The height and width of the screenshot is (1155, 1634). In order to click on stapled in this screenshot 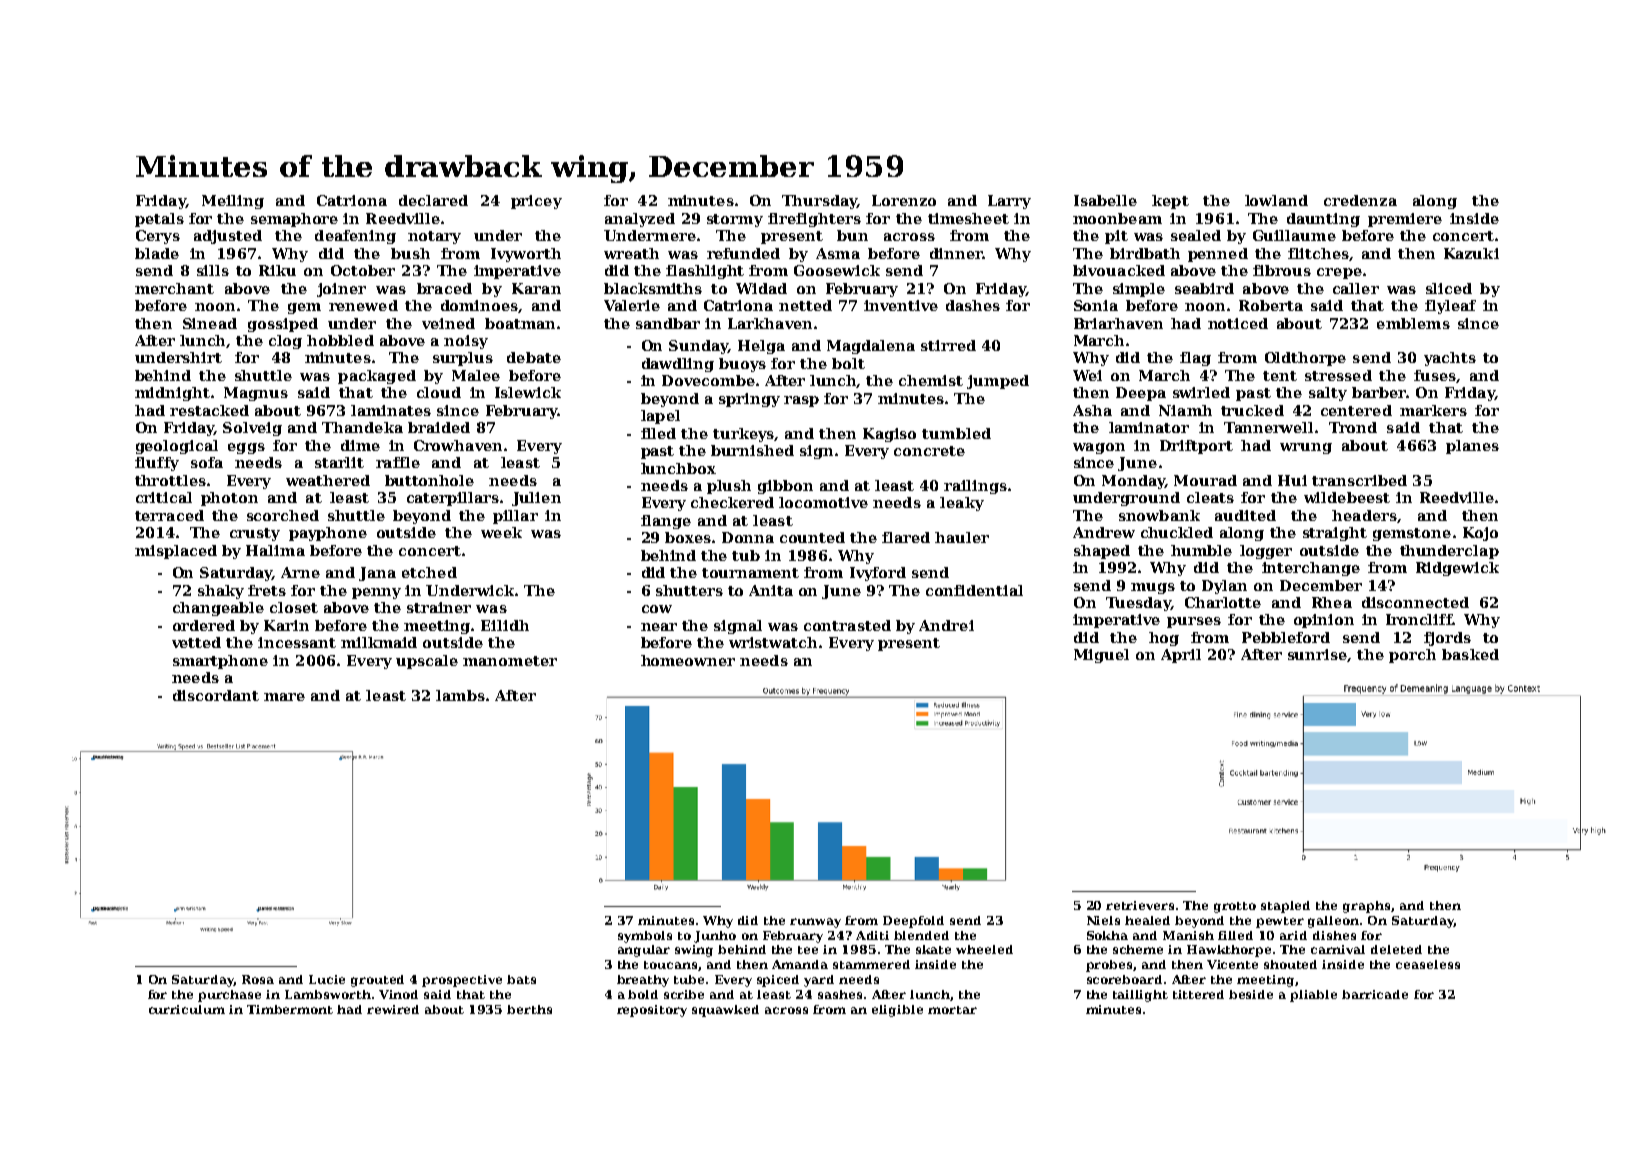, I will do `click(1285, 907)`.
